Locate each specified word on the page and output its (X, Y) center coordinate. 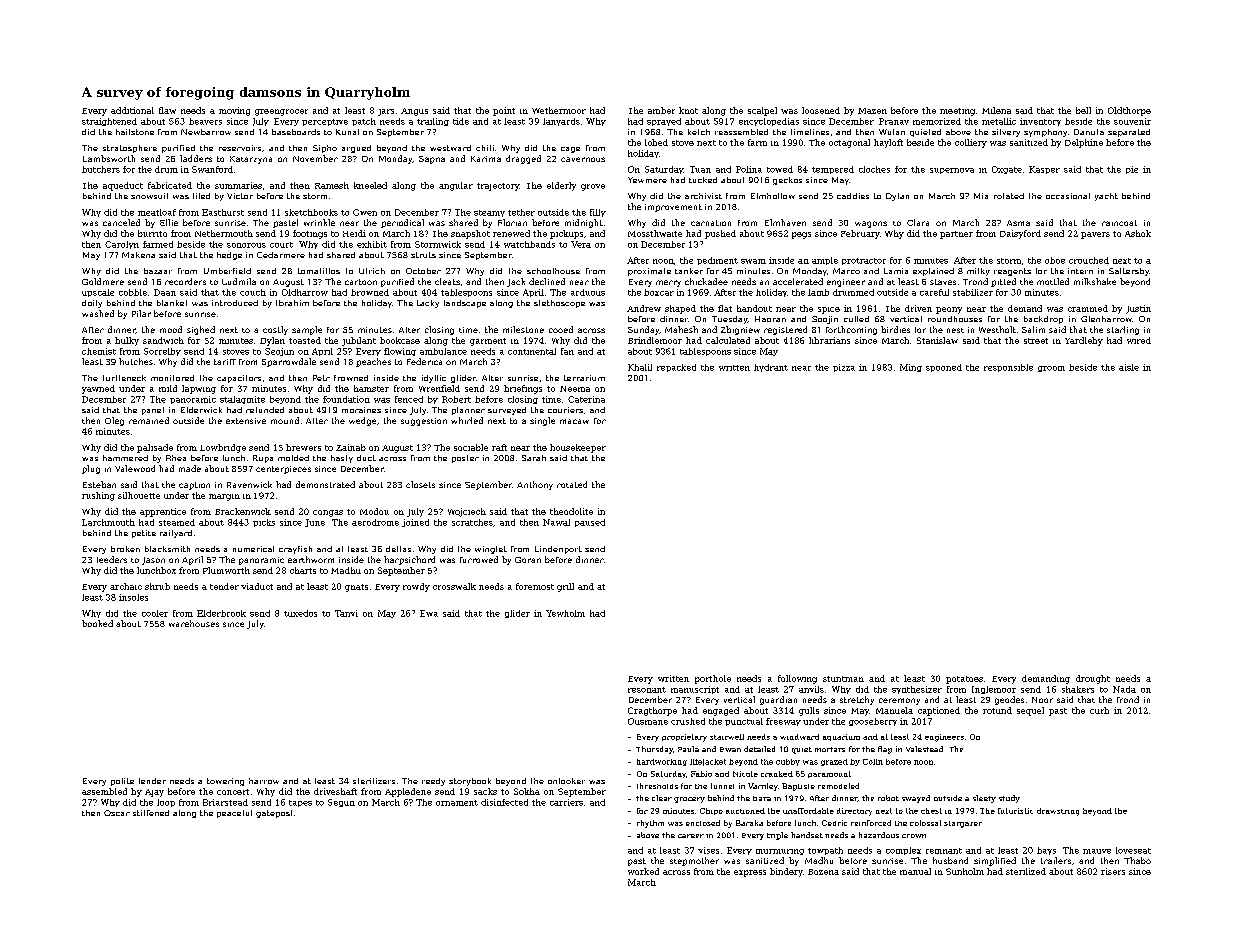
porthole (713, 679)
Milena (996, 110)
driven (918, 308)
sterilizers (374, 781)
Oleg (114, 421)
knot (688, 110)
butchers (101, 169)
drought (1093, 679)
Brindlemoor (655, 340)
